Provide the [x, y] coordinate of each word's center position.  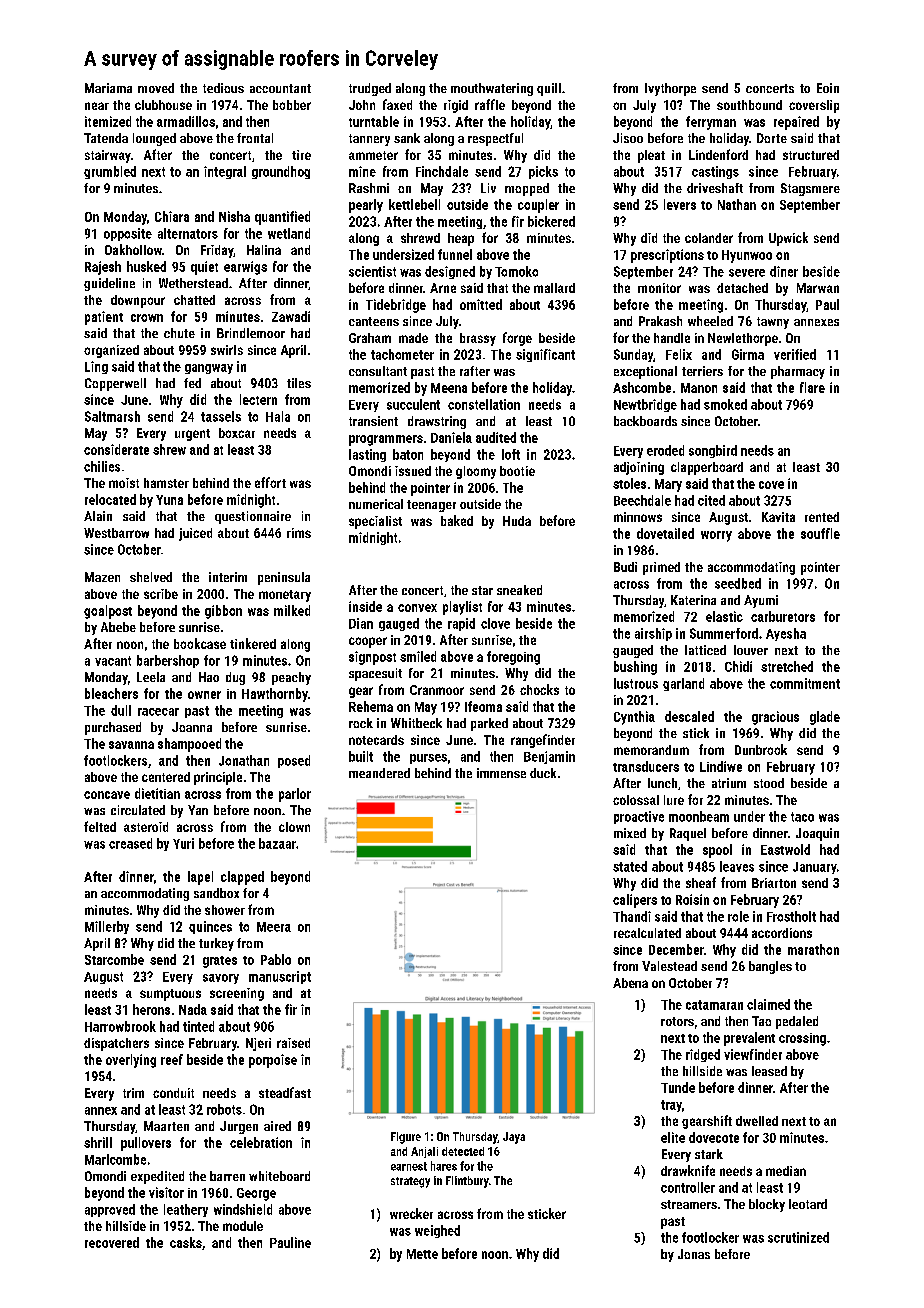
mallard [554, 288]
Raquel [688, 834]
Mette [422, 1254]
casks [186, 1242]
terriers [702, 371]
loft [511, 454]
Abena [630, 983]
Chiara [172, 216]
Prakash [660, 321]
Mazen [102, 577]
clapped [242, 878]
